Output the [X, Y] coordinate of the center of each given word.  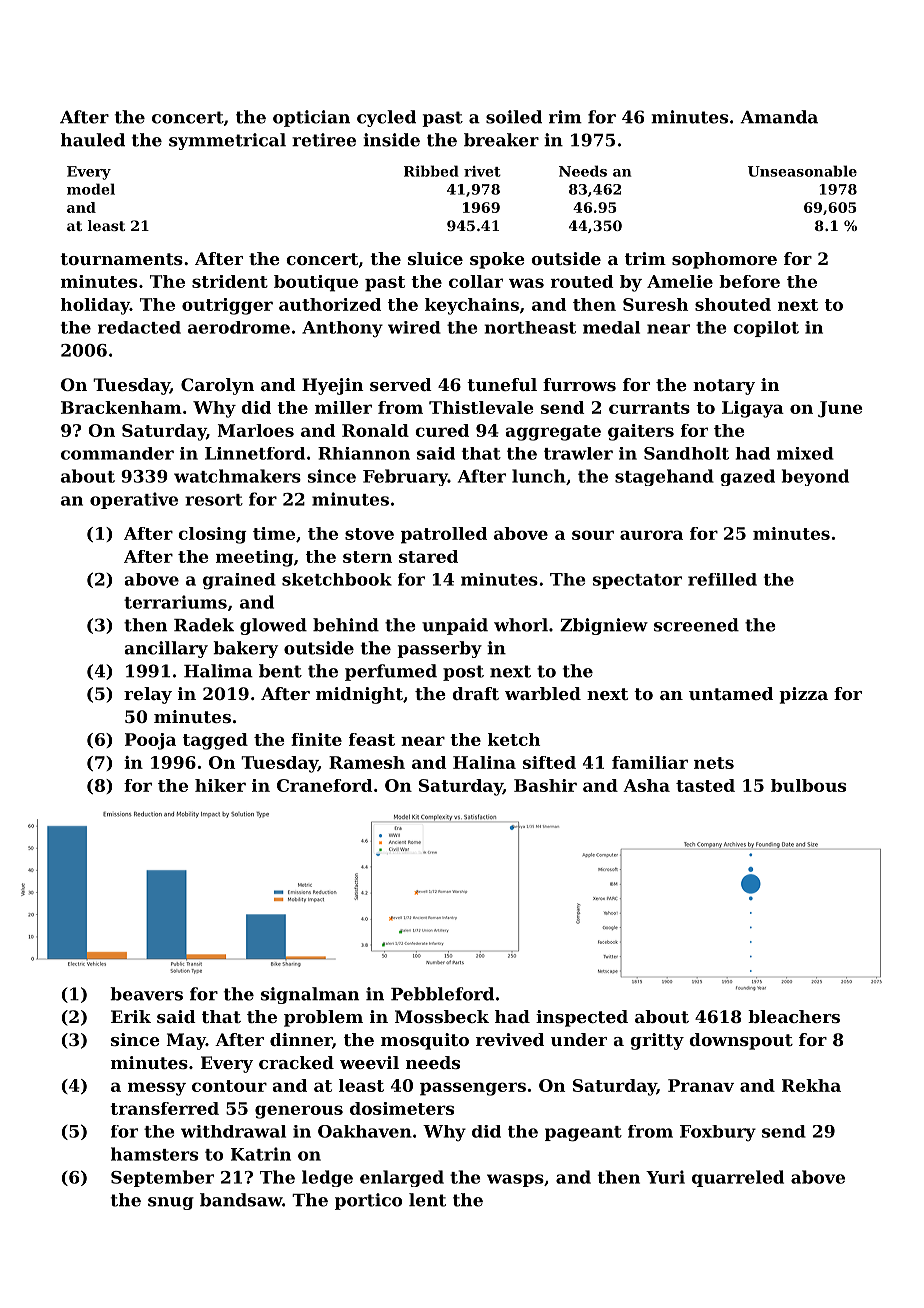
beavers [146, 994]
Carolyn [217, 386]
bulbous [808, 785]
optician [311, 118]
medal [611, 327]
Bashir [545, 785]
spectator [637, 581]
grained [239, 581]
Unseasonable [802, 171]
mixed [805, 453]
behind [346, 625]
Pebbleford [442, 994]
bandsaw [241, 1200]
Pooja [150, 741]
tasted [705, 785]
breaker [501, 140]
